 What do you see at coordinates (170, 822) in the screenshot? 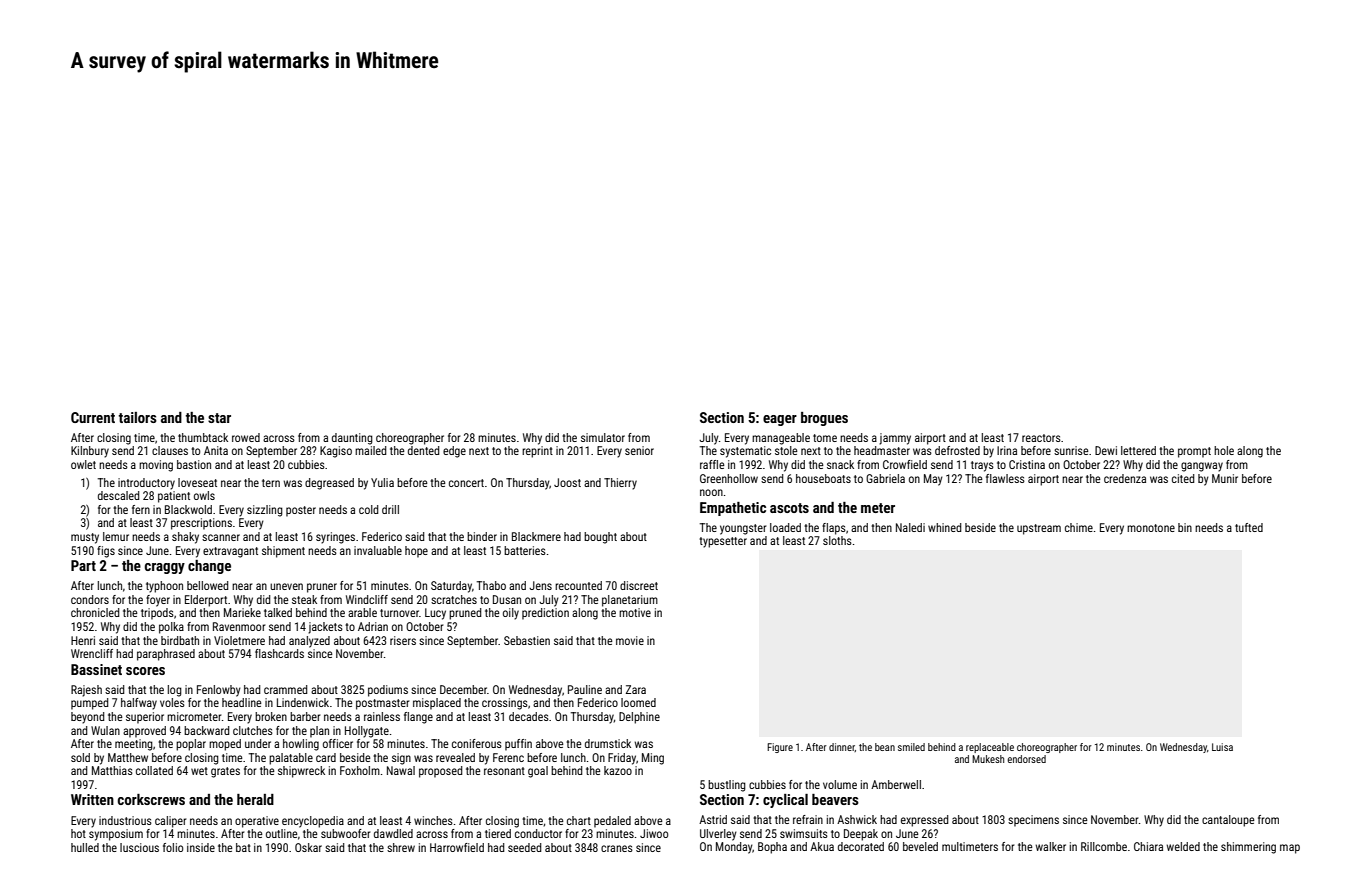
I see `caliper` at bounding box center [170, 822].
